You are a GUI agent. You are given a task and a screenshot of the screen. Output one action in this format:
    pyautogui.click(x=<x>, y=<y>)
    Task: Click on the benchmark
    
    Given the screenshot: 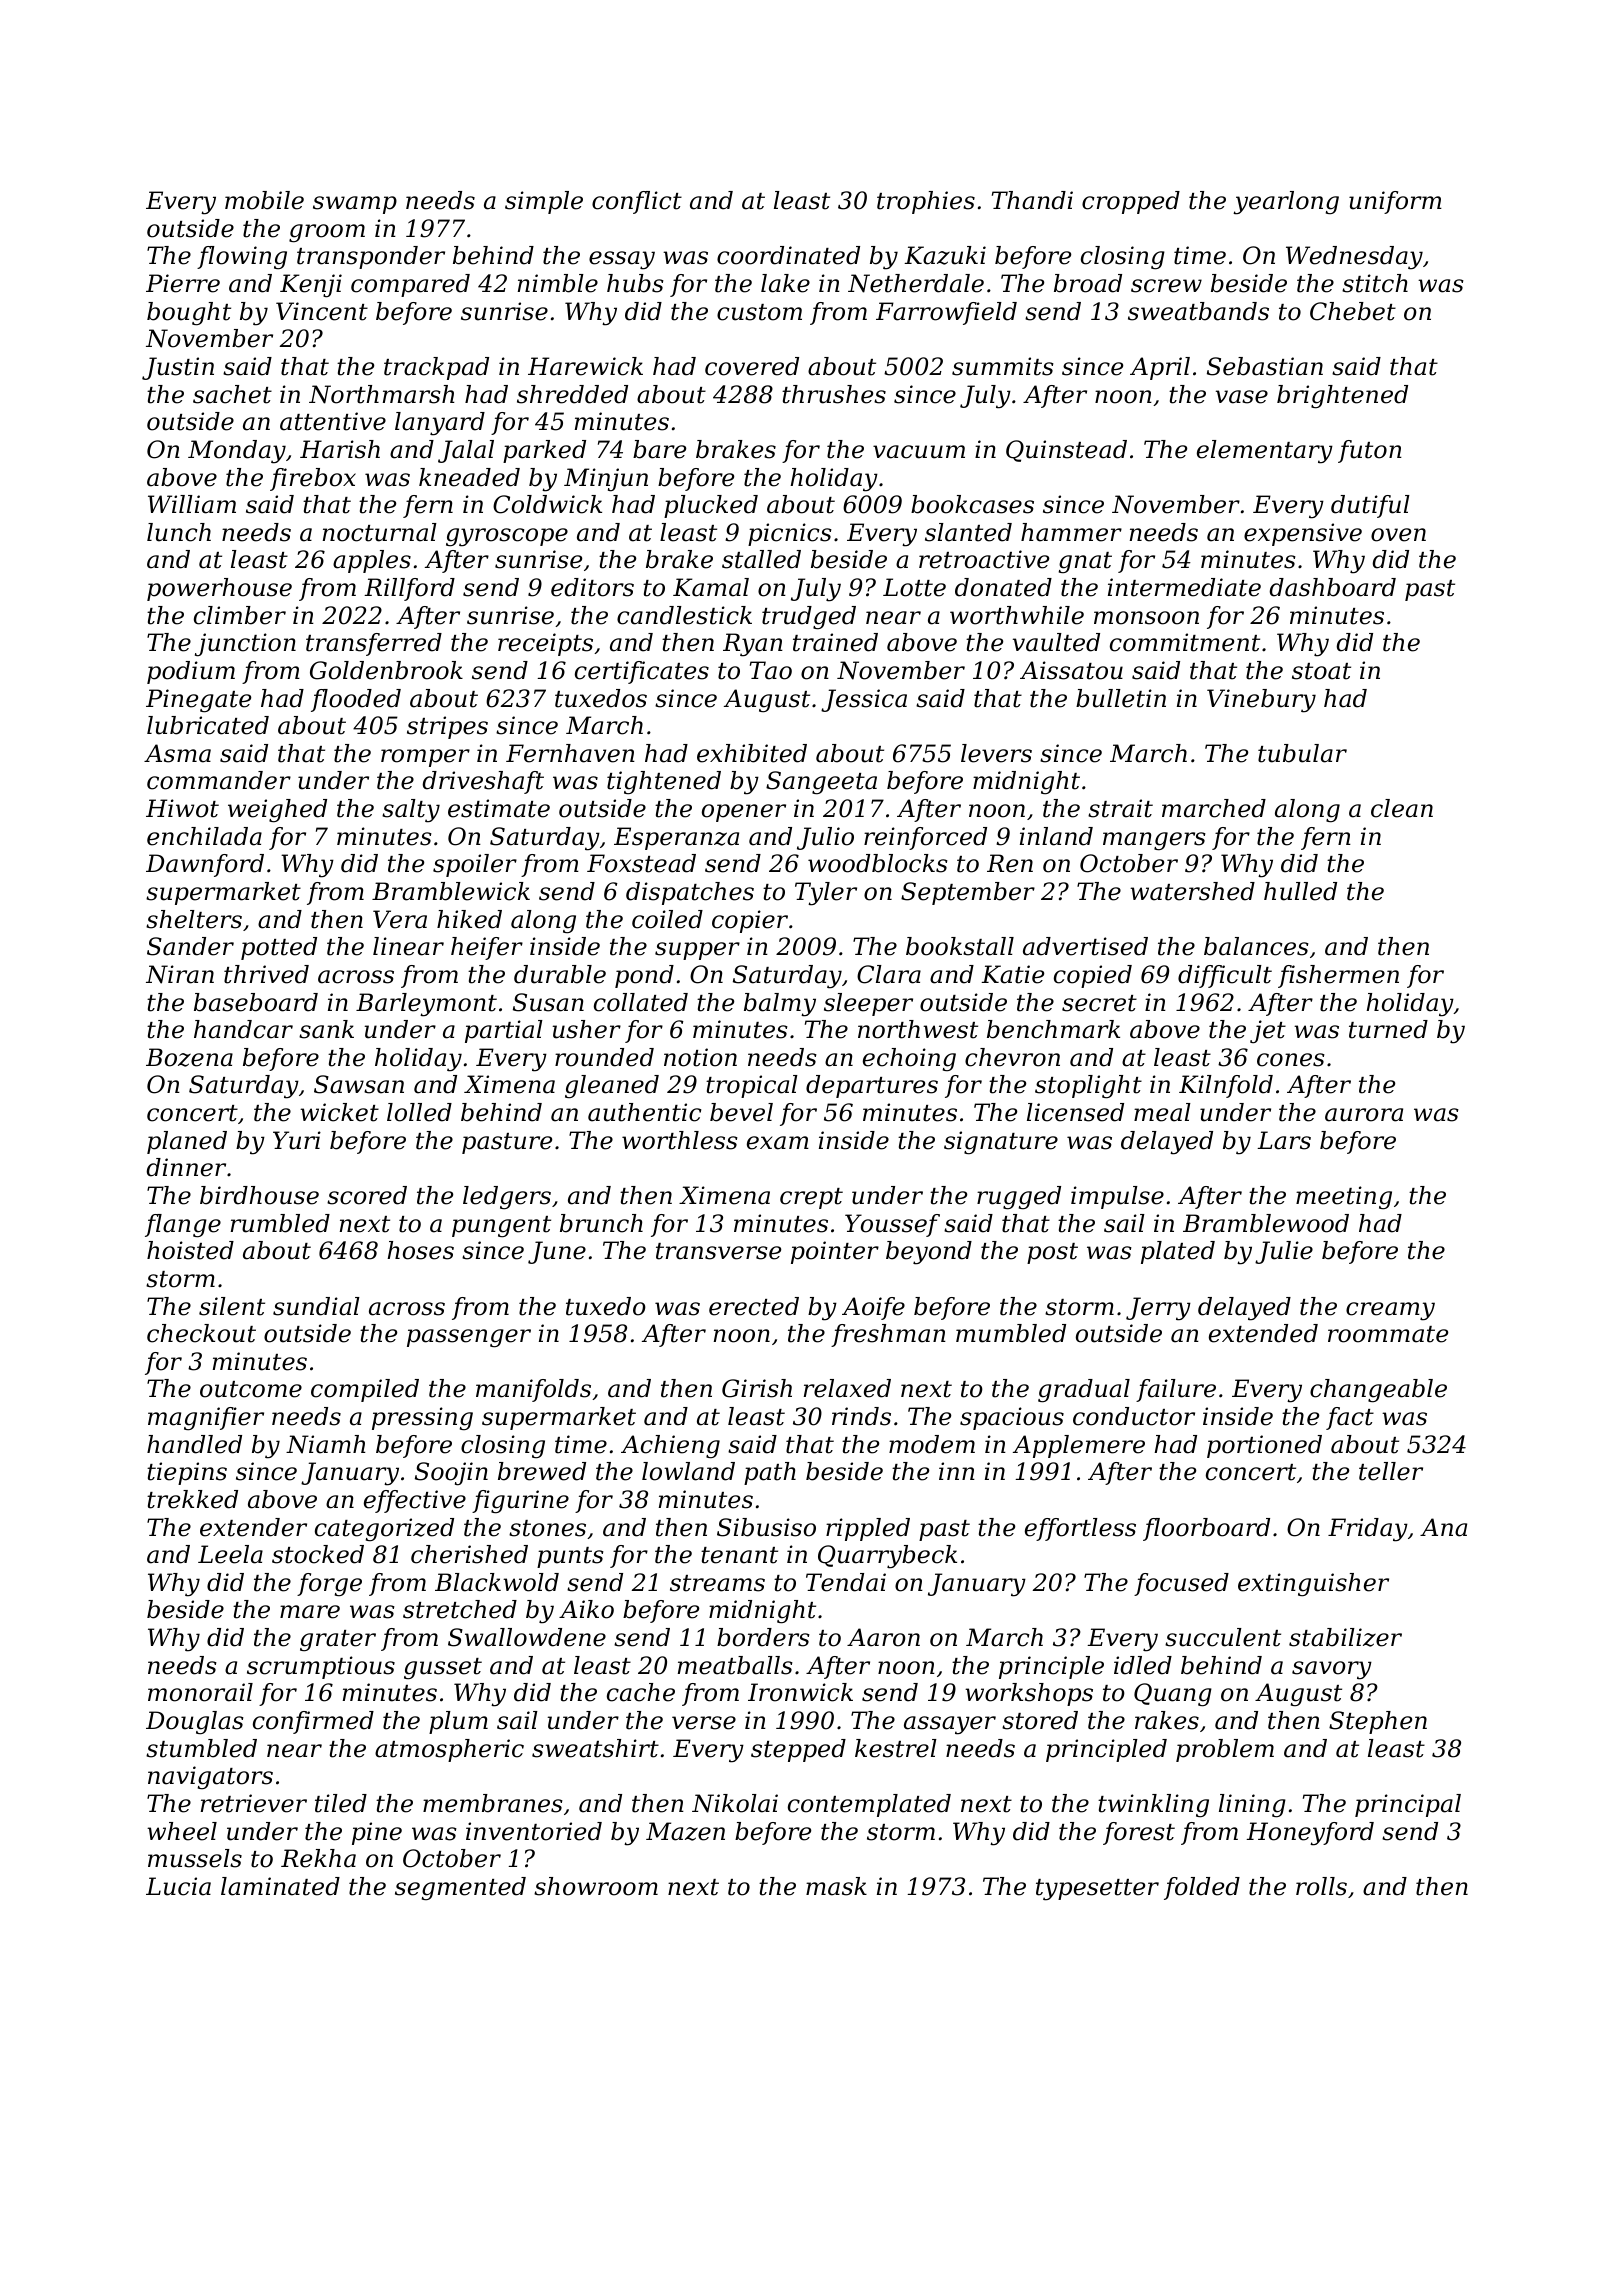 What is the action you would take?
    pyautogui.click(x=1053, y=1029)
